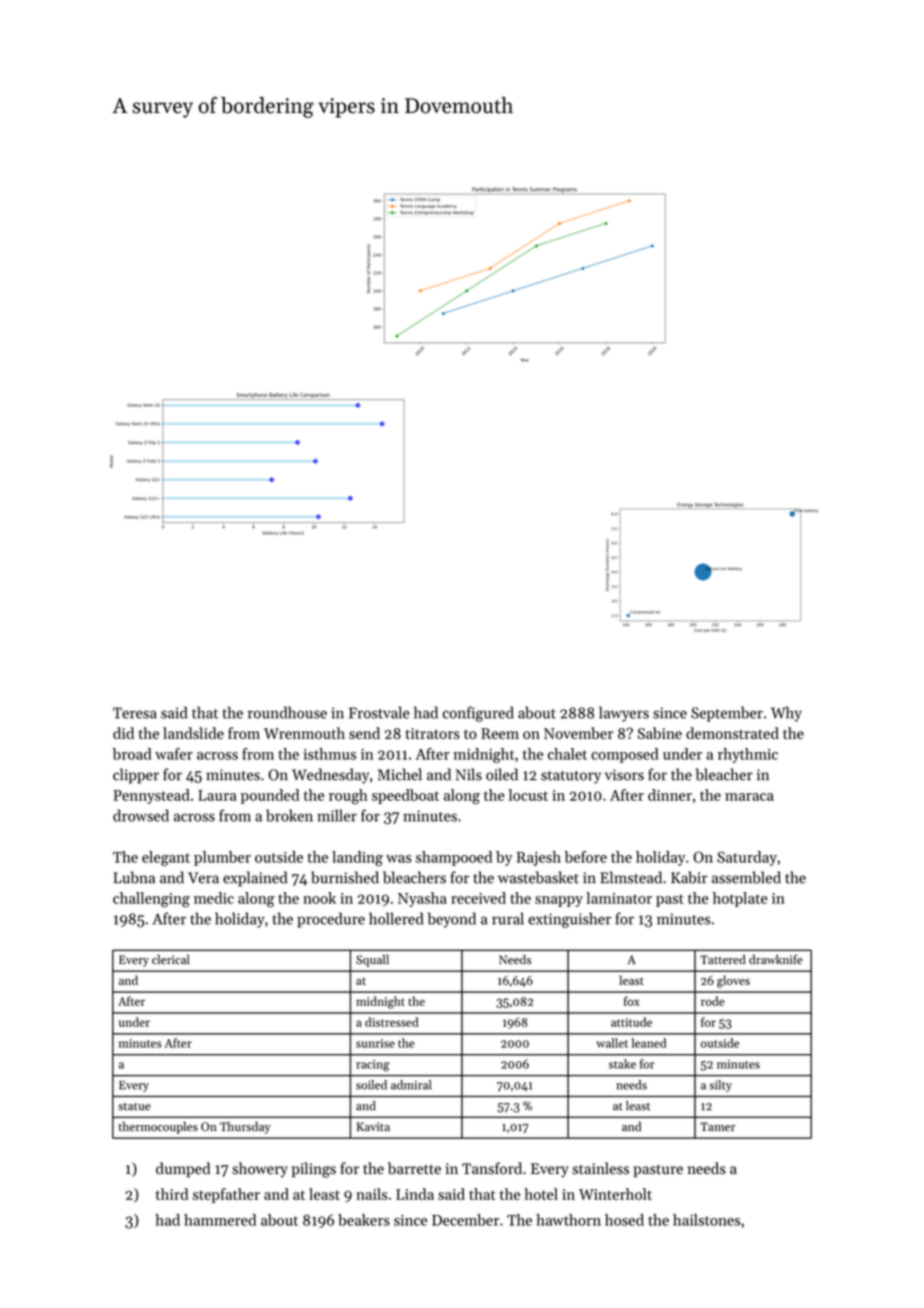 The width and height of the page is (924, 1308). Describe the element at coordinates (631, 1022) in the page. I see `attitude` at that location.
